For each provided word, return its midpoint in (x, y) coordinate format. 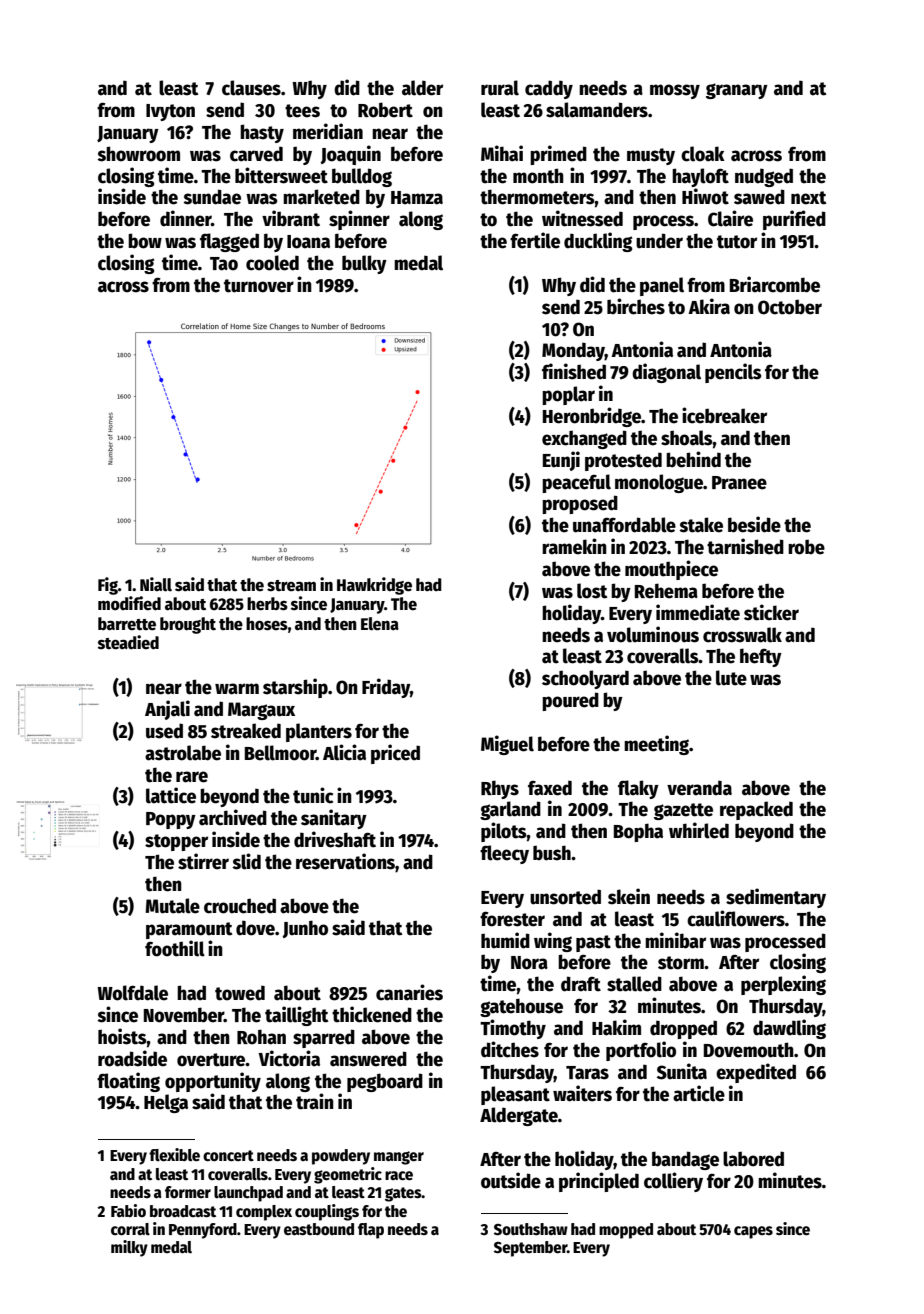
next (808, 198)
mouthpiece (671, 570)
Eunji (561, 461)
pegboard (385, 1082)
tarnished (745, 546)
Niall (156, 584)
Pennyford (203, 1231)
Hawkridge (374, 586)
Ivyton (170, 112)
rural (500, 88)
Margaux (261, 711)
